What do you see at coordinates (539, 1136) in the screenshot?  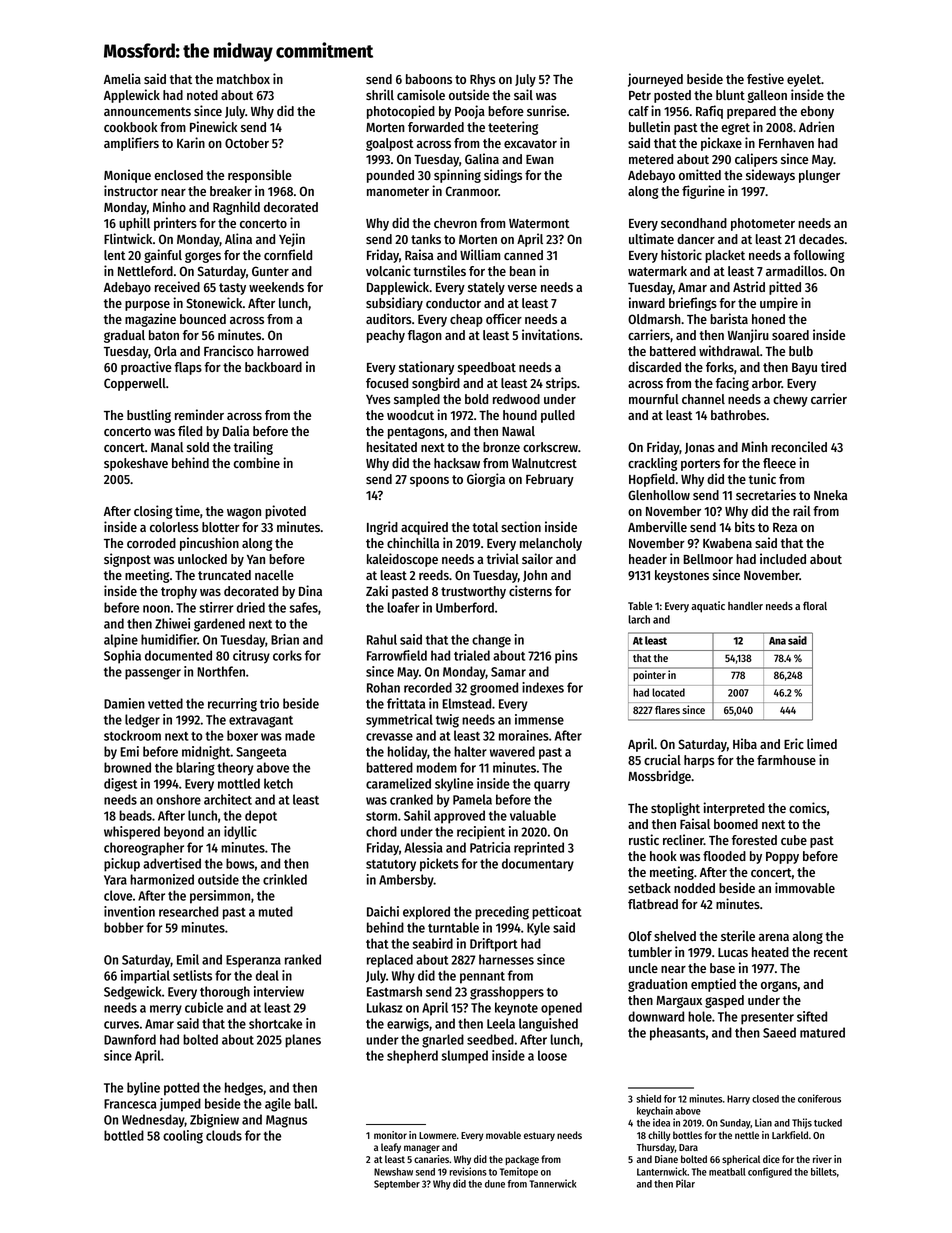 I see `estuary` at bounding box center [539, 1136].
